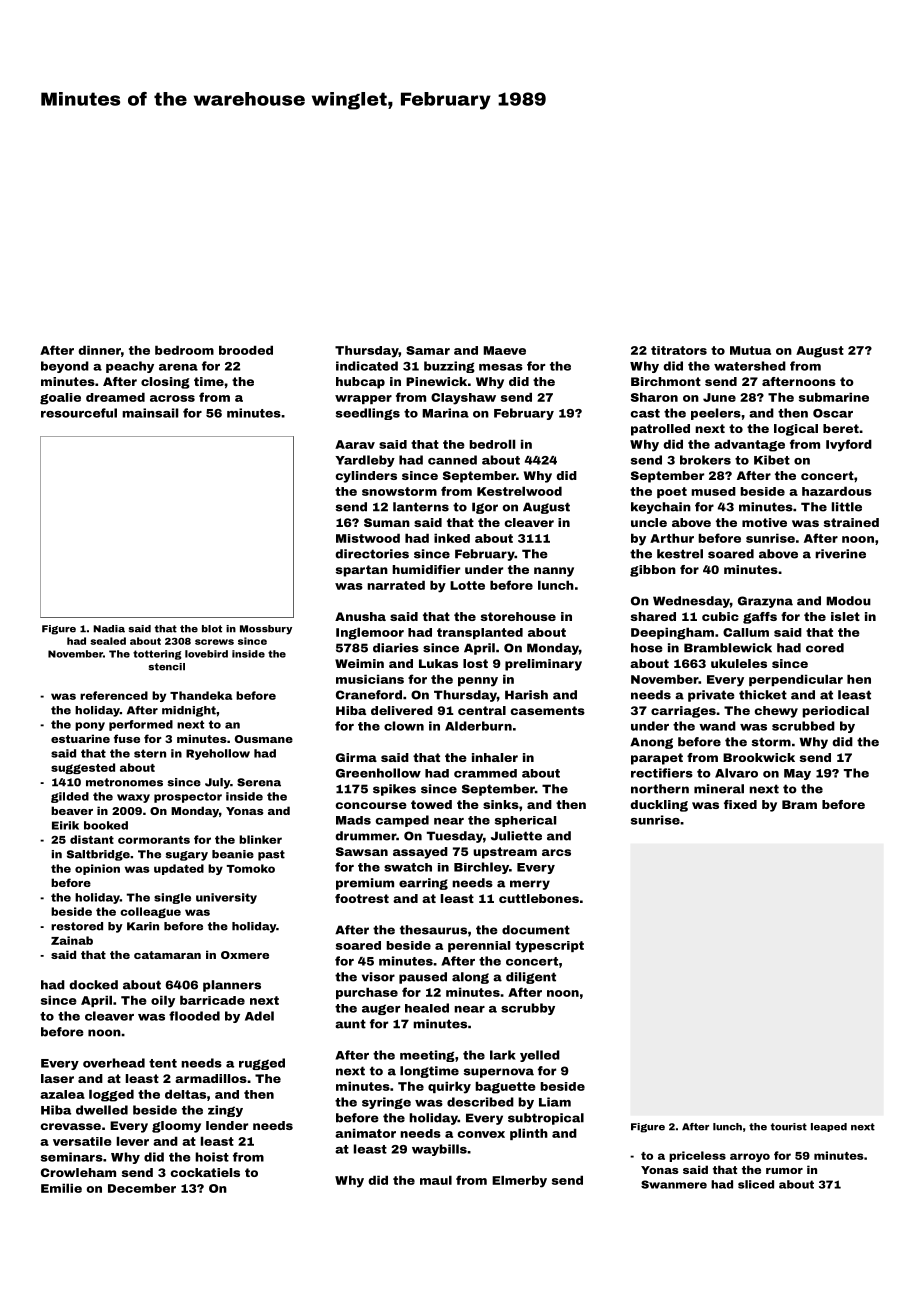  I want to click on leaped, so click(829, 1127).
